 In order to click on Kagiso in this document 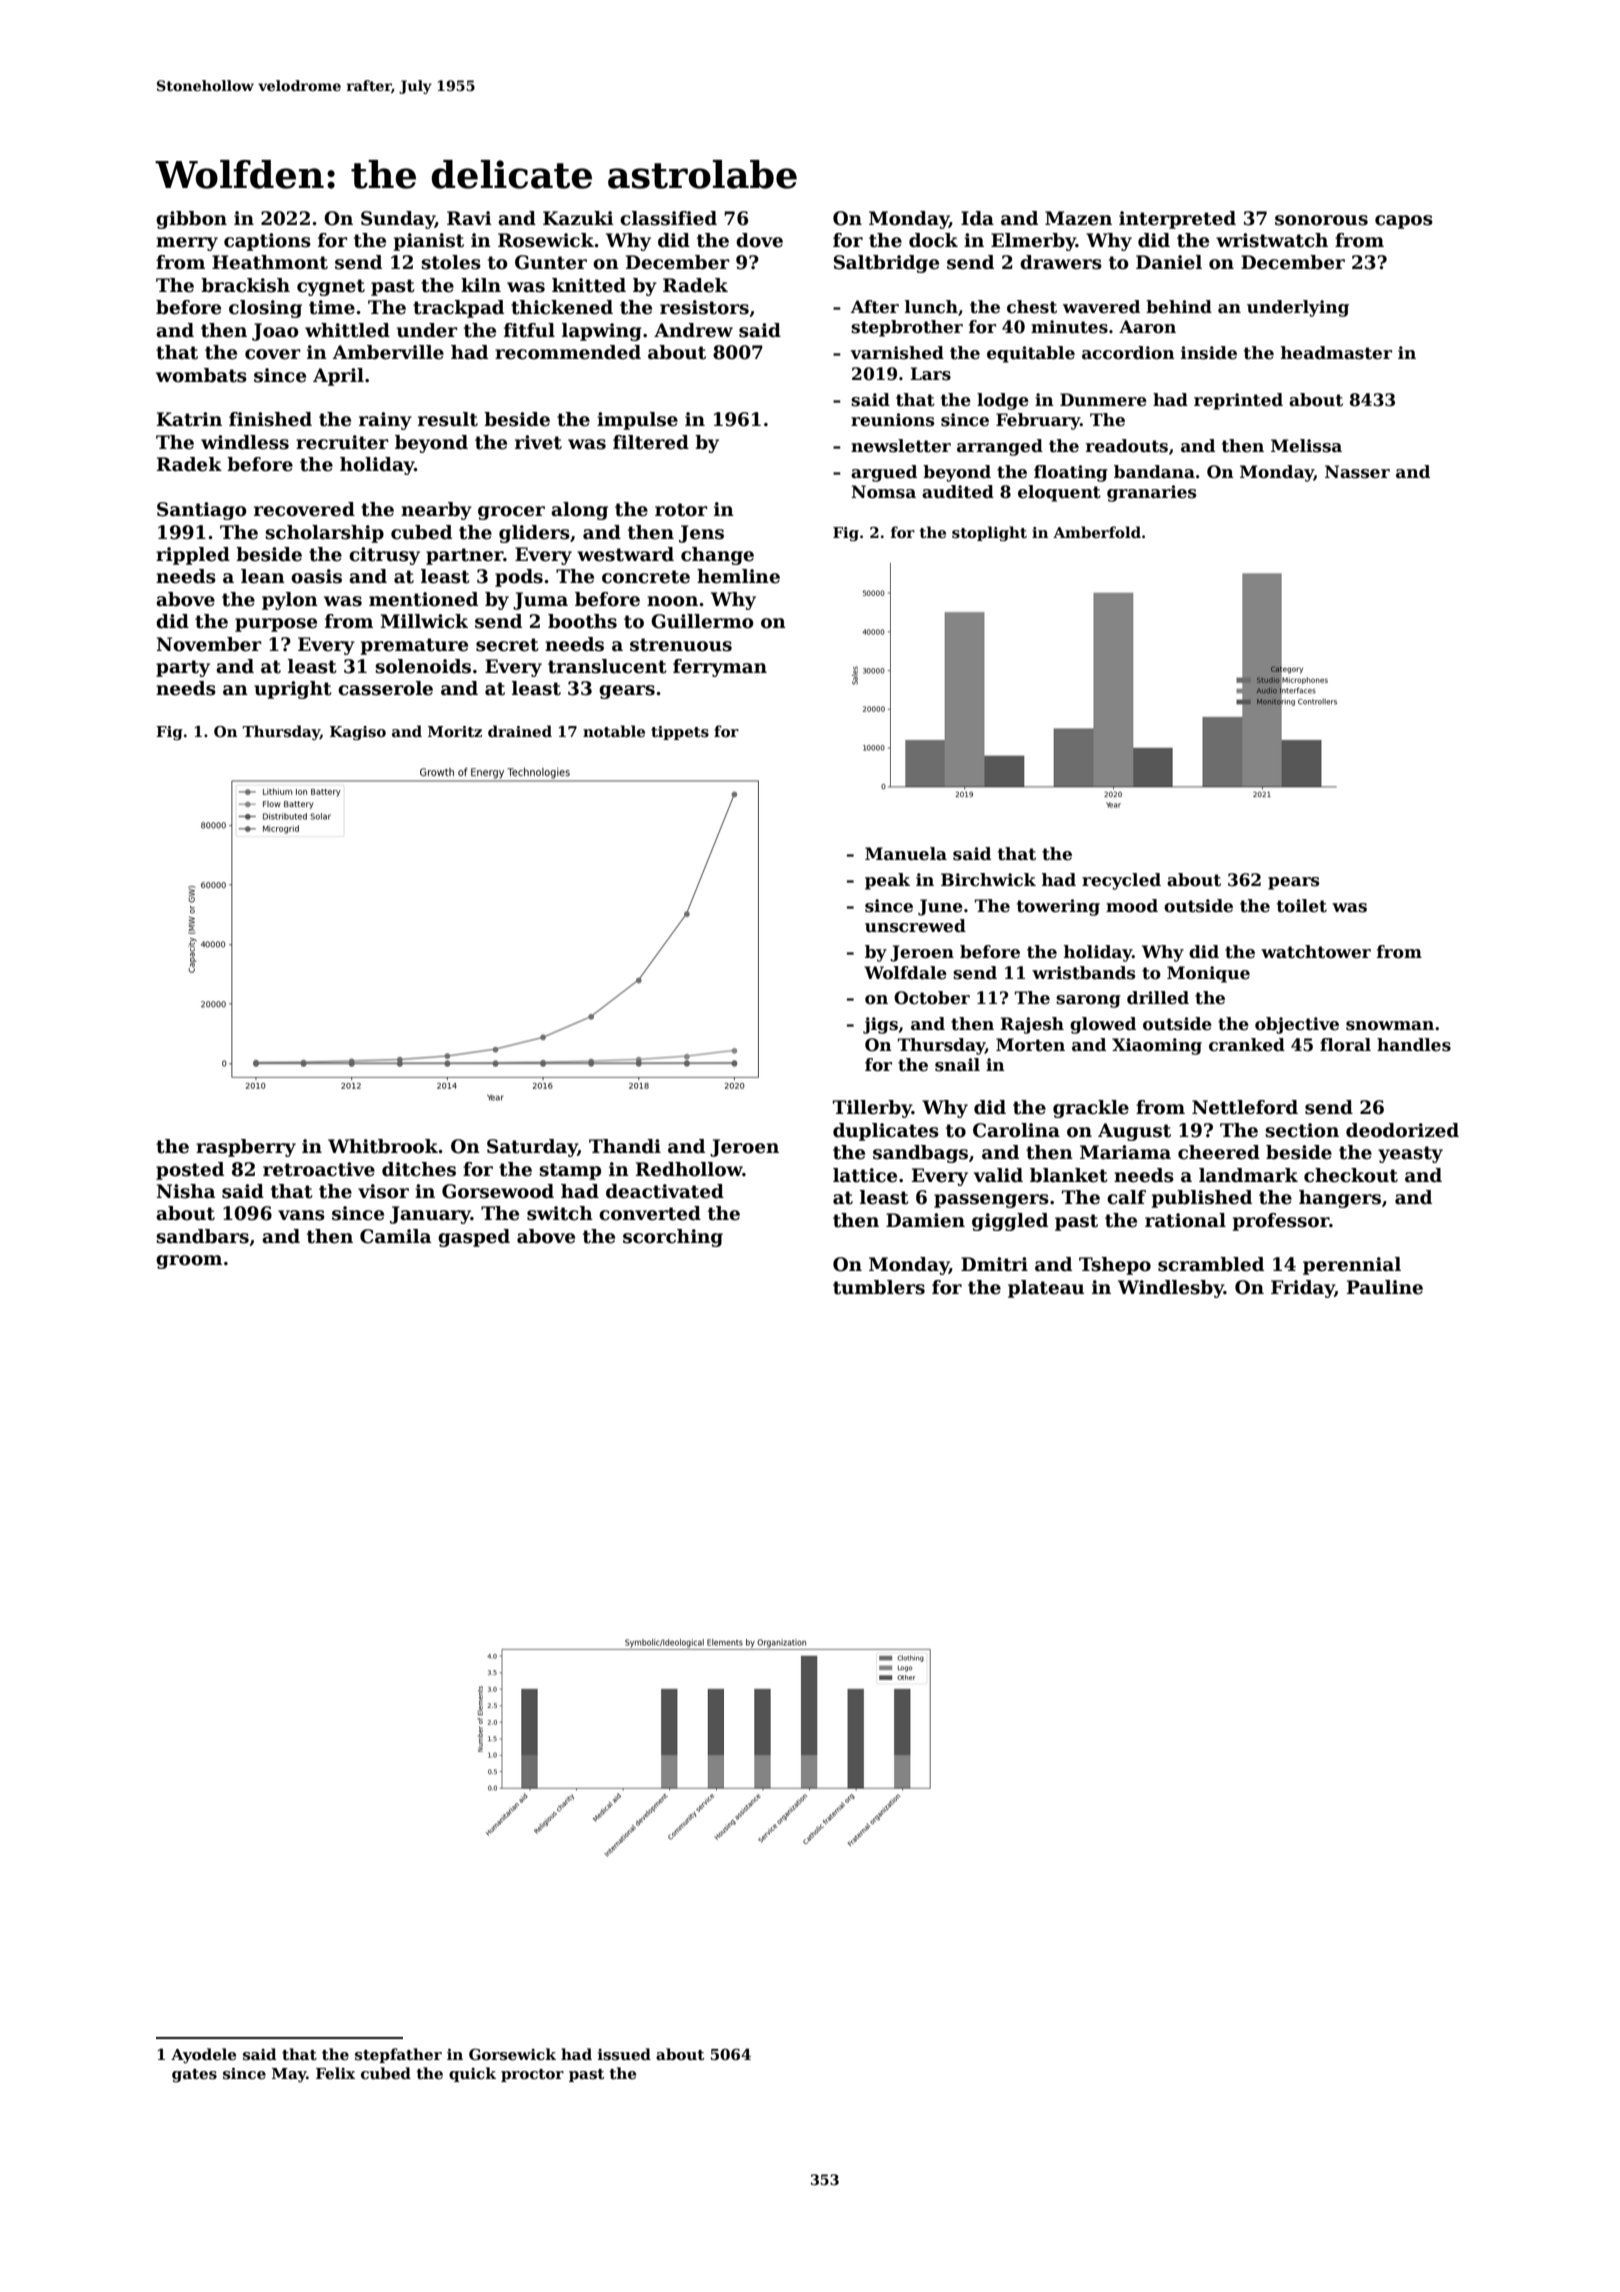, I will do `click(358, 733)`.
